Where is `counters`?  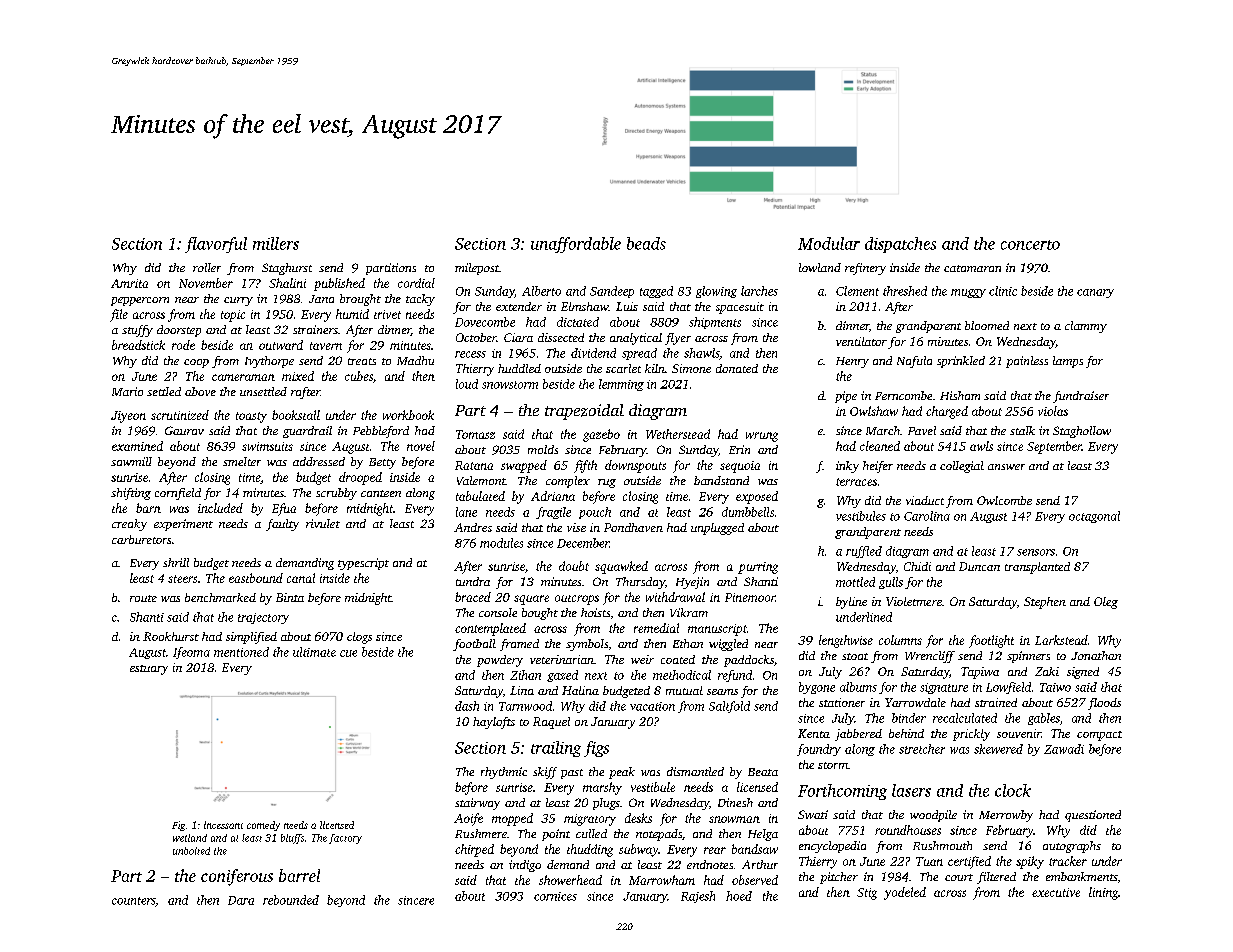 counters is located at coordinates (134, 902).
